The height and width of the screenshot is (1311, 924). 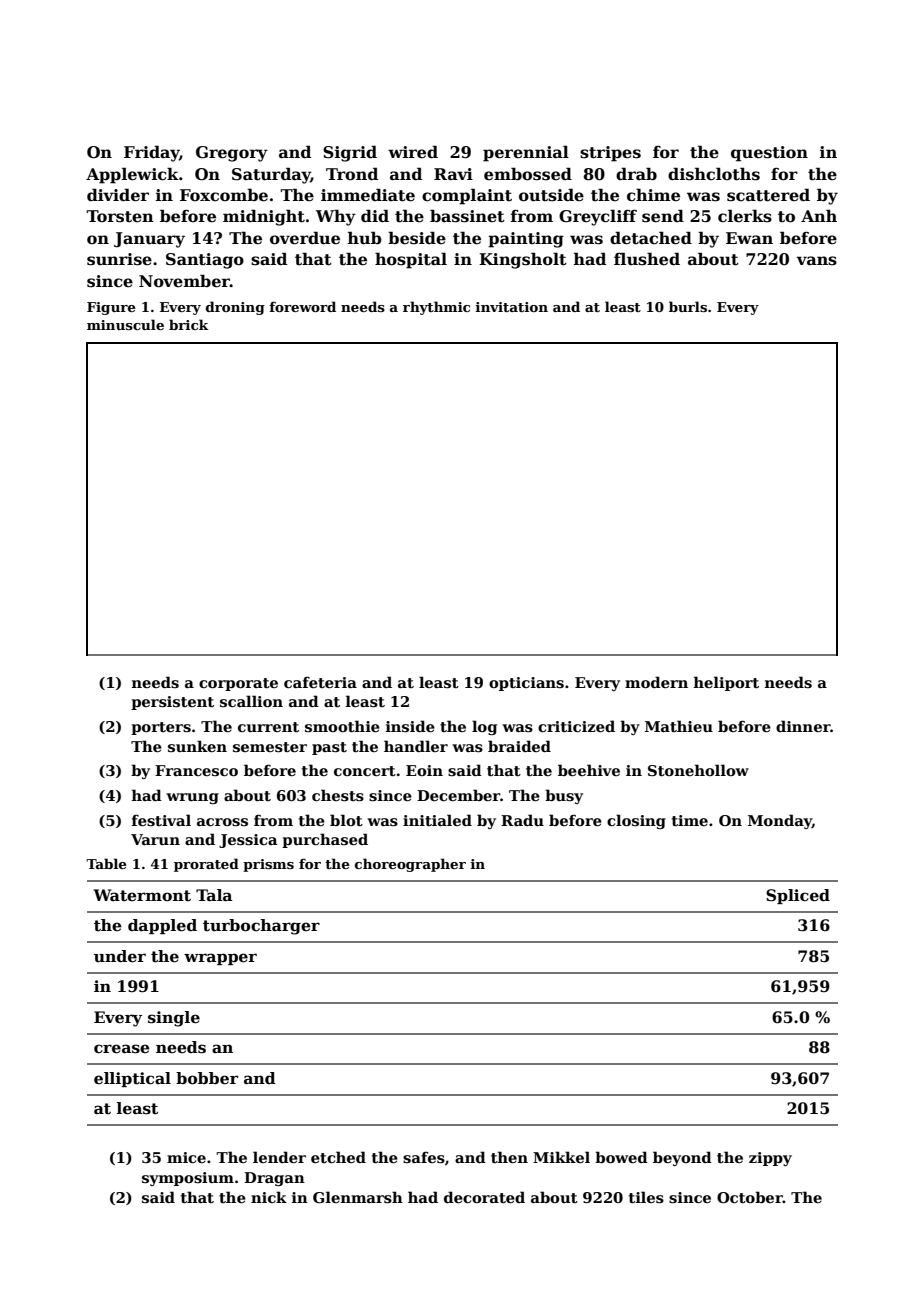 What do you see at coordinates (186, 1157) in the screenshot?
I see `mice` at bounding box center [186, 1157].
